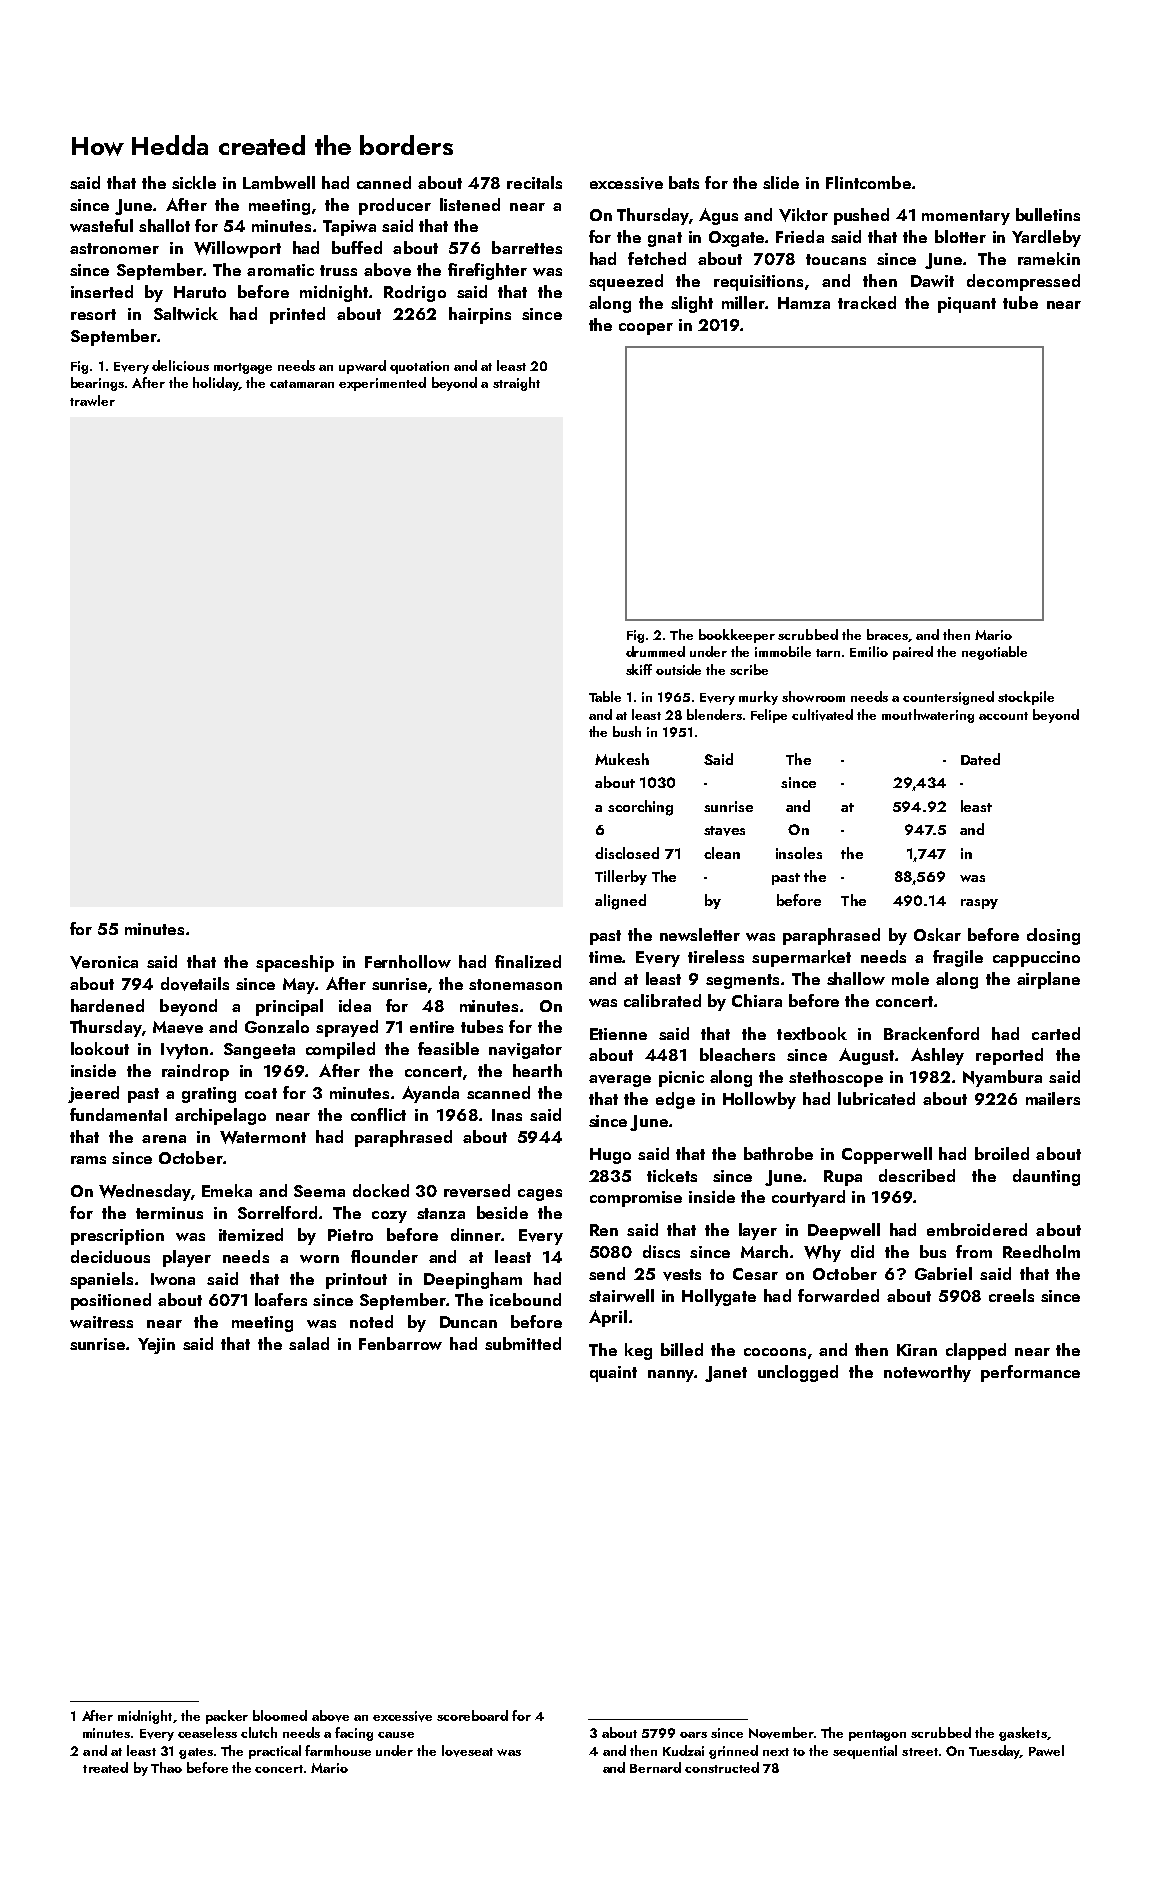 The image size is (1151, 1896). What do you see at coordinates (309, 1343) in the screenshot?
I see `salad` at bounding box center [309, 1343].
